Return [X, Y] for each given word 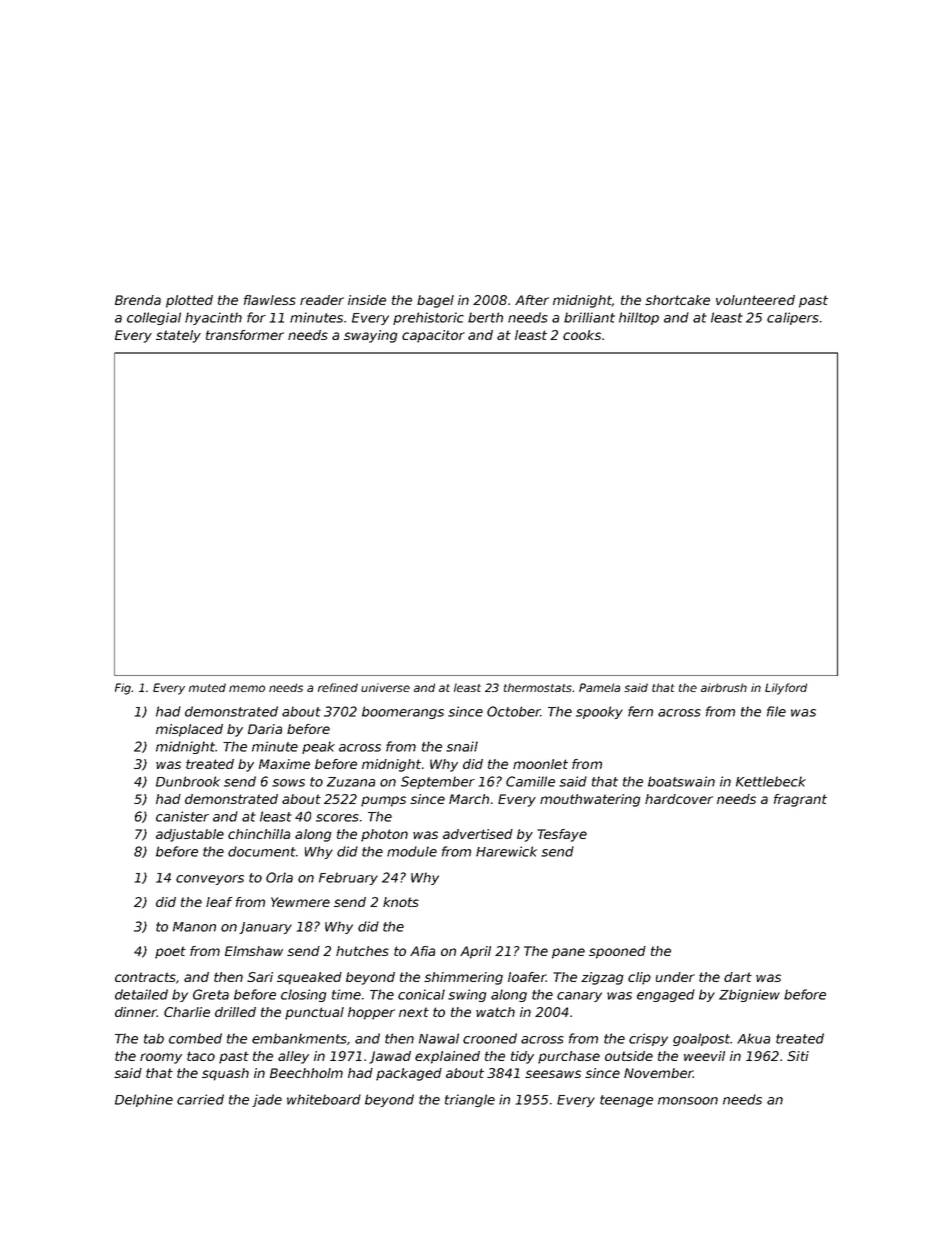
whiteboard [324, 1099]
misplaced [189, 730]
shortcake [677, 300]
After [532, 300]
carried [200, 1099]
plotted [189, 301]
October [513, 711]
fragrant [800, 800]
